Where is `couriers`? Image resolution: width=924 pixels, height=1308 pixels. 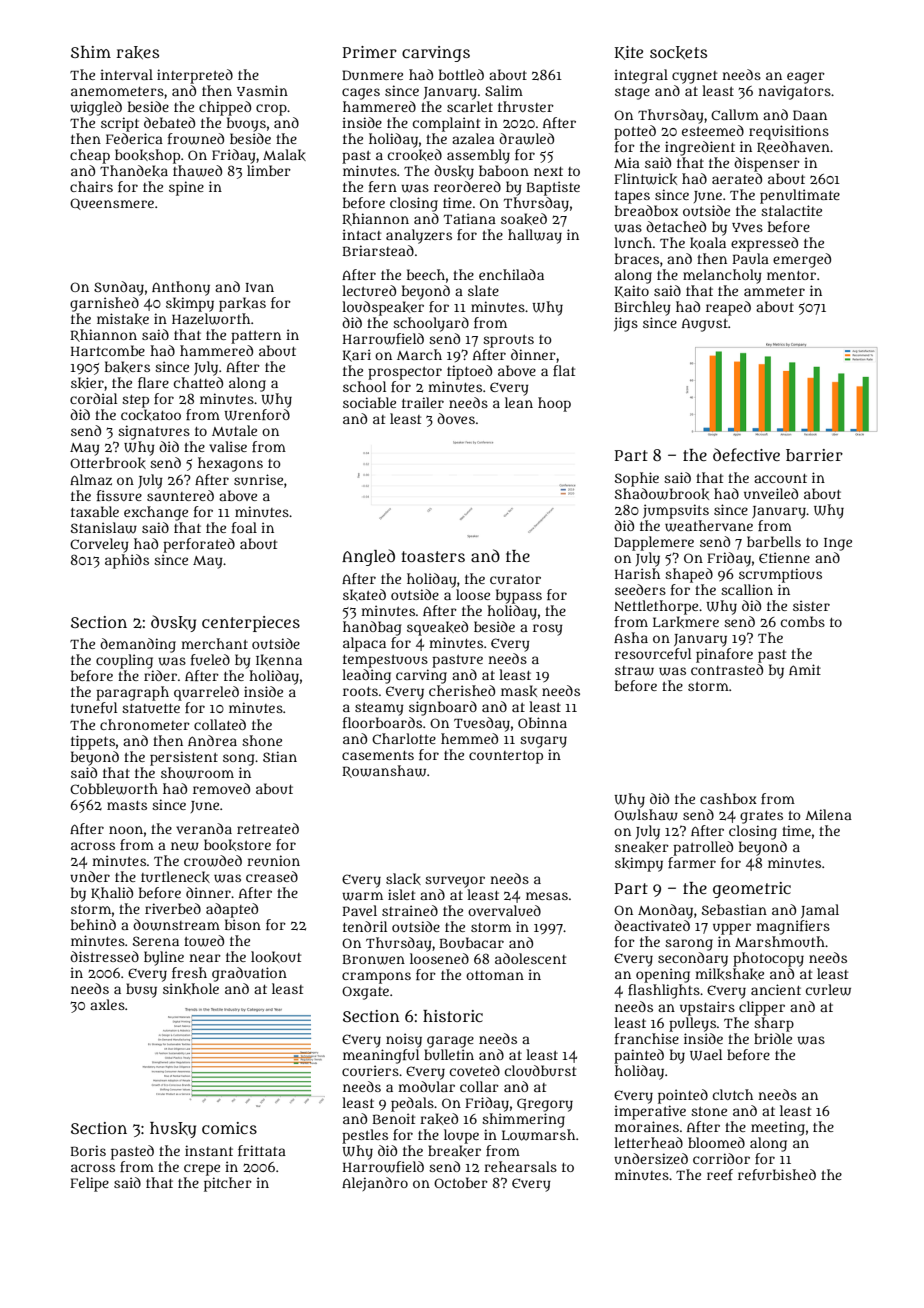 couriers is located at coordinates (370, 1070).
